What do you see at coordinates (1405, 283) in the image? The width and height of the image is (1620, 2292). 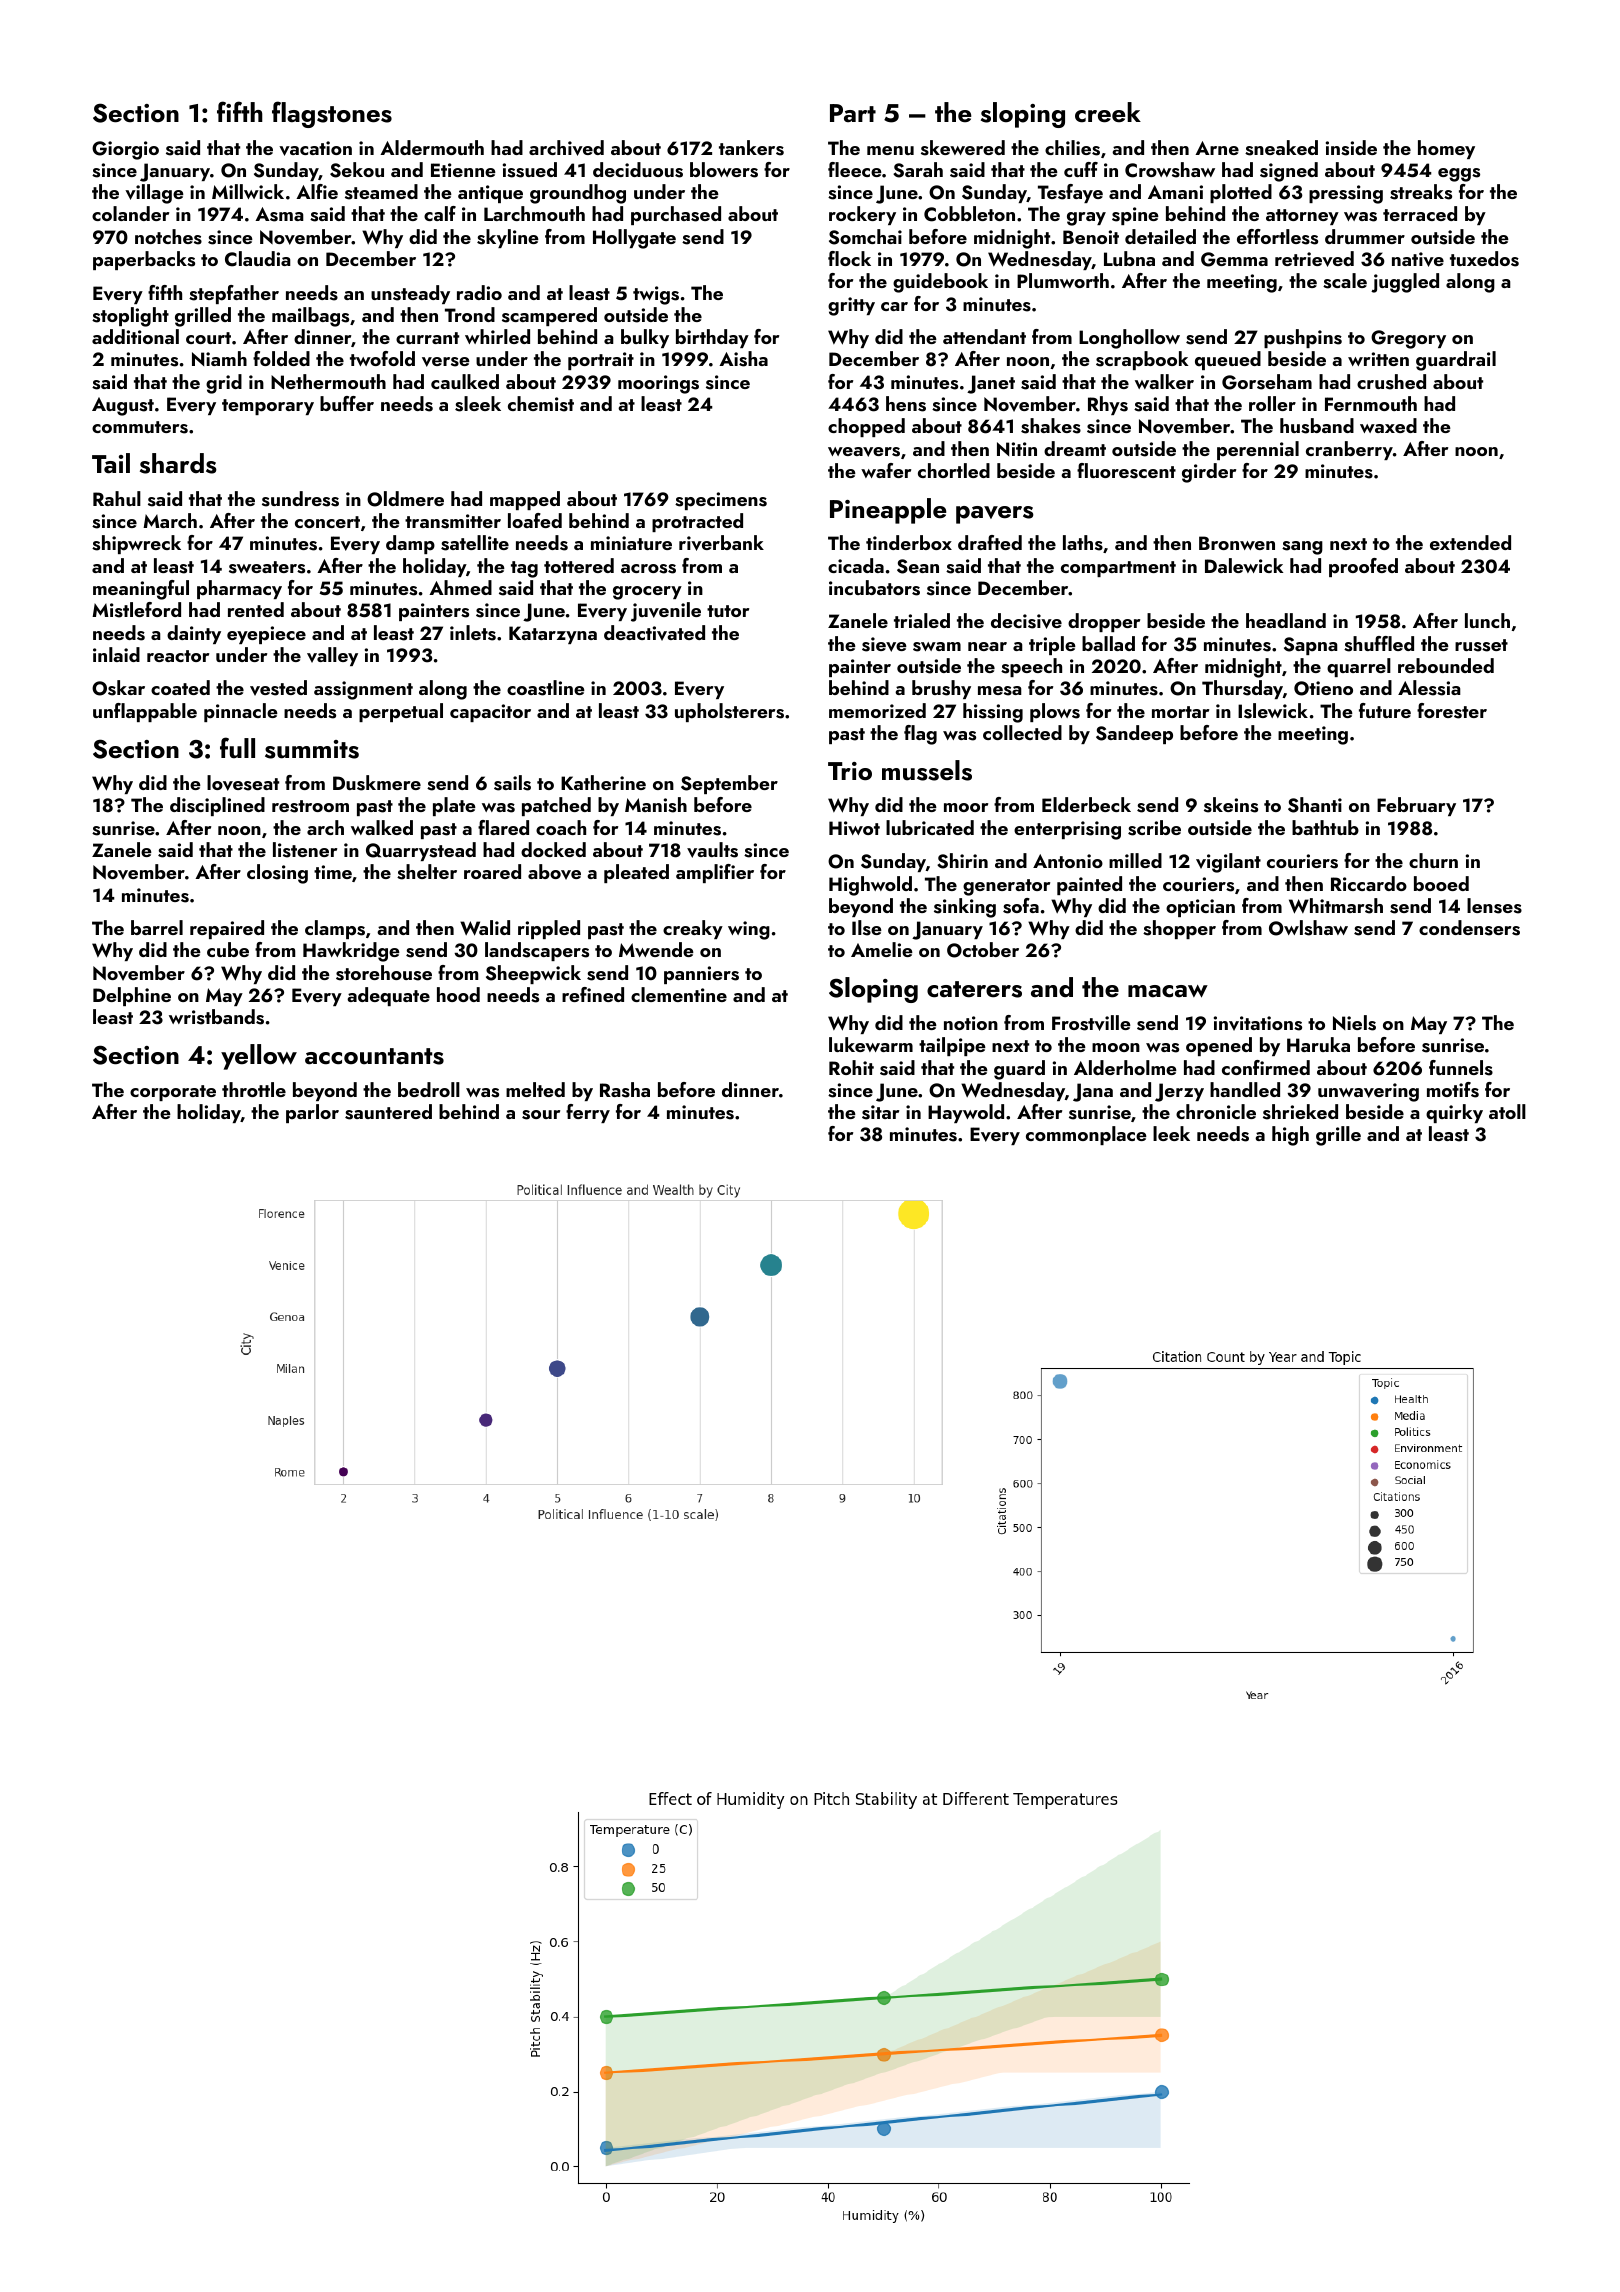 I see `juggled` at bounding box center [1405, 283].
